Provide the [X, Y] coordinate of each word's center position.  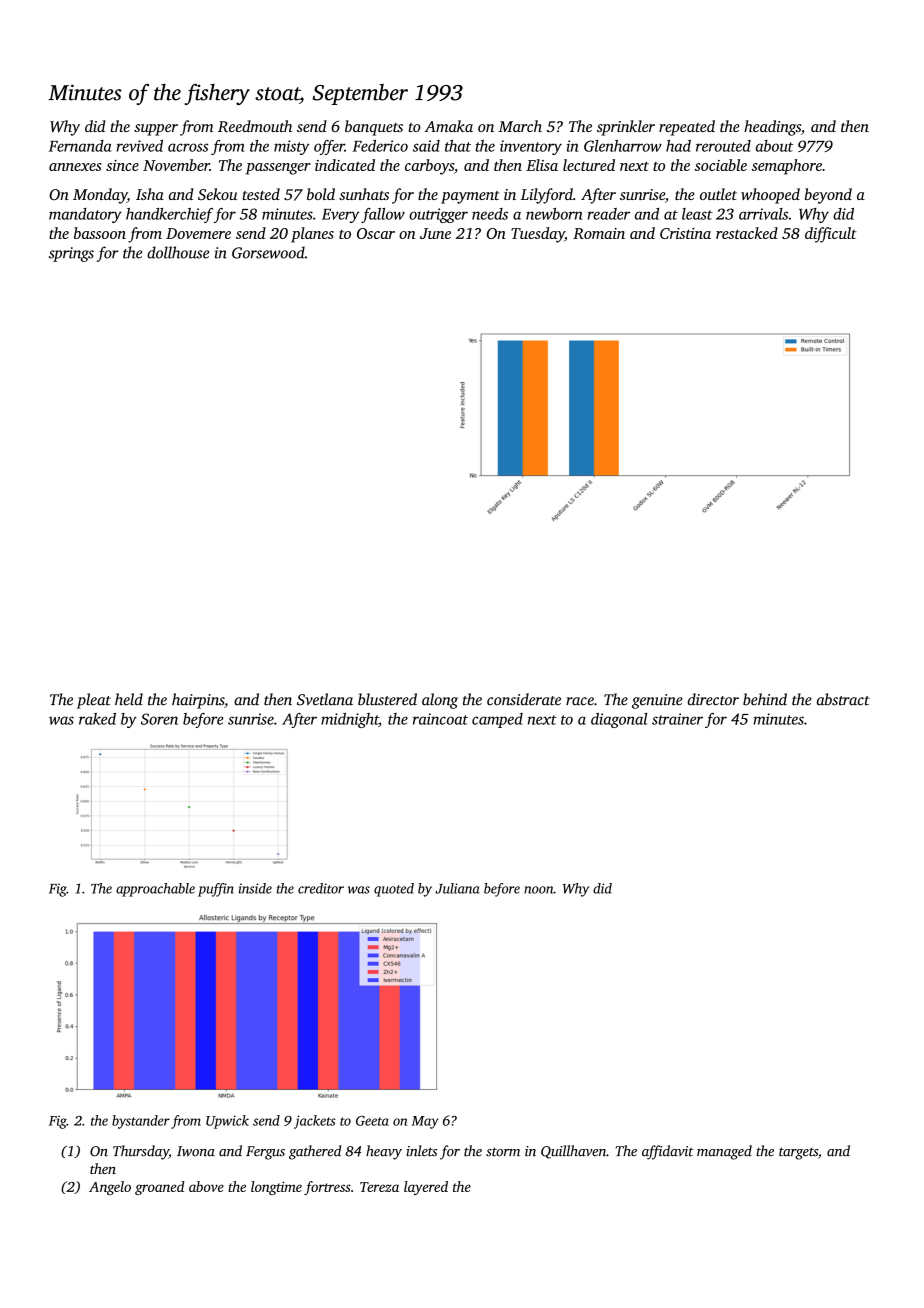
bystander [141, 1122]
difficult [831, 235]
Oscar [376, 233]
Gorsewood [268, 252]
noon [539, 890]
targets [798, 1153]
